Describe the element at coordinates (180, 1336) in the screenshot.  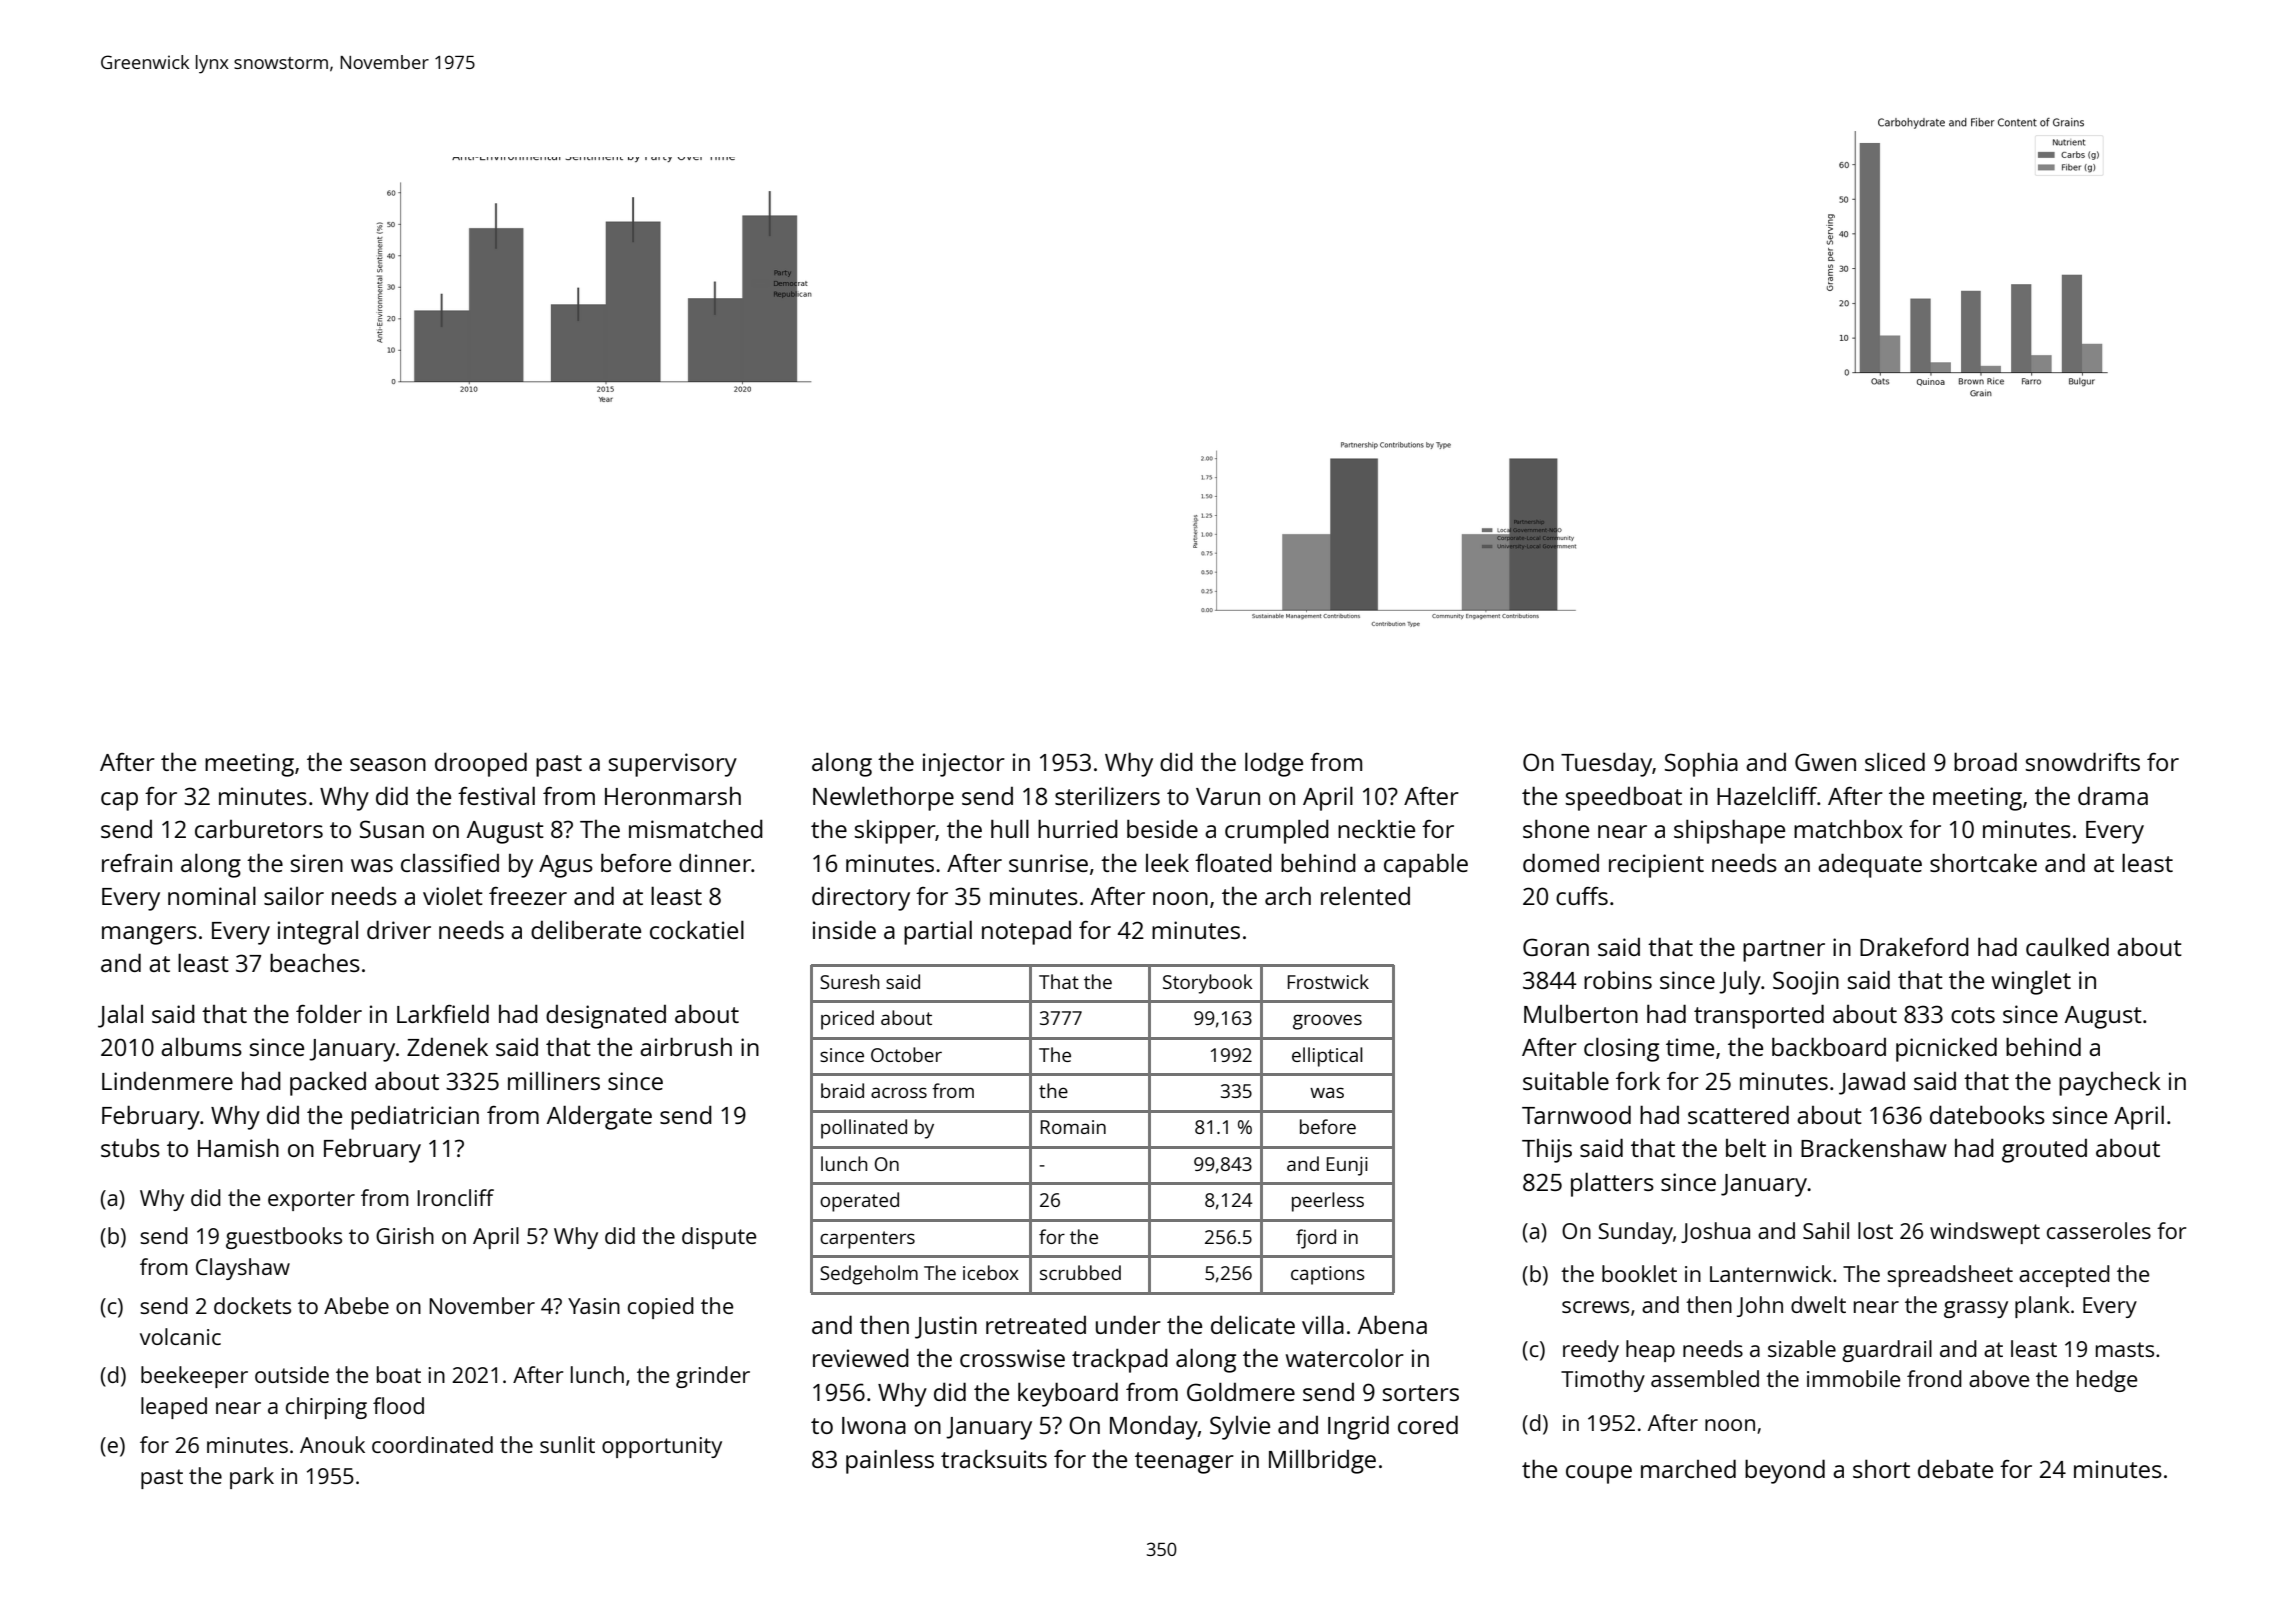
I see `volcanic` at that location.
